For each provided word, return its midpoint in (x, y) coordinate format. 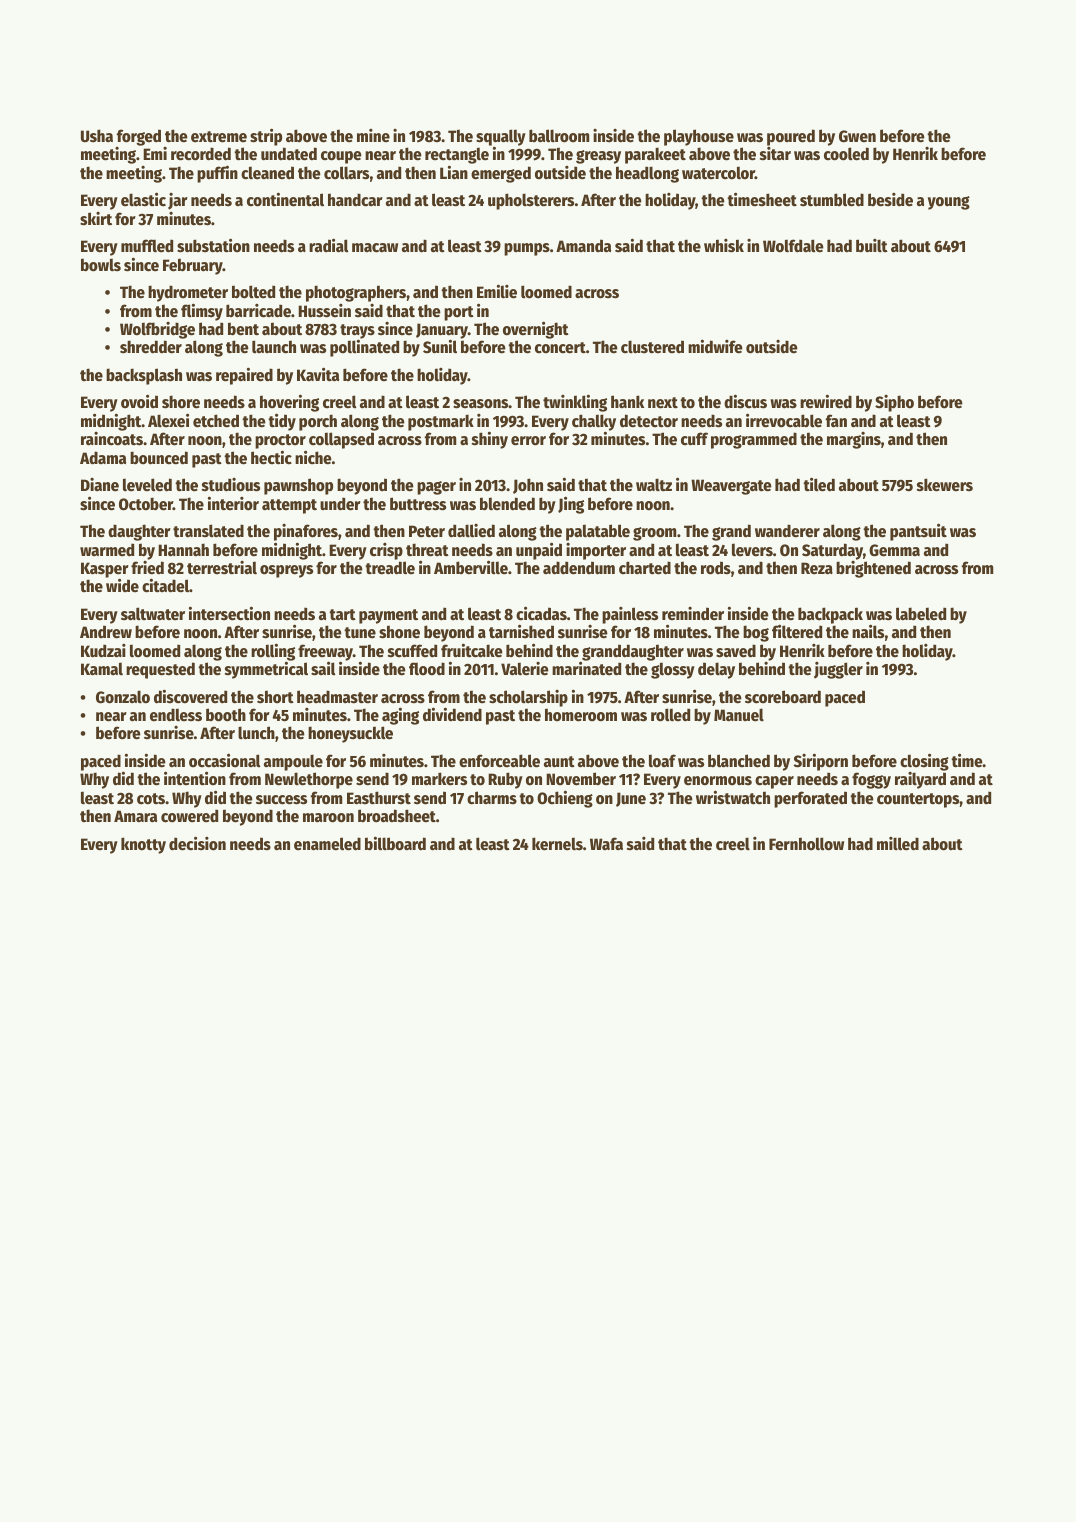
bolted (253, 292)
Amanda (583, 246)
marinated (586, 669)
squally (501, 138)
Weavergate (731, 487)
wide (122, 585)
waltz (654, 484)
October (146, 504)
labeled (921, 614)
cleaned (267, 173)
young (949, 203)
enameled (327, 844)
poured (791, 137)
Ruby (505, 780)
